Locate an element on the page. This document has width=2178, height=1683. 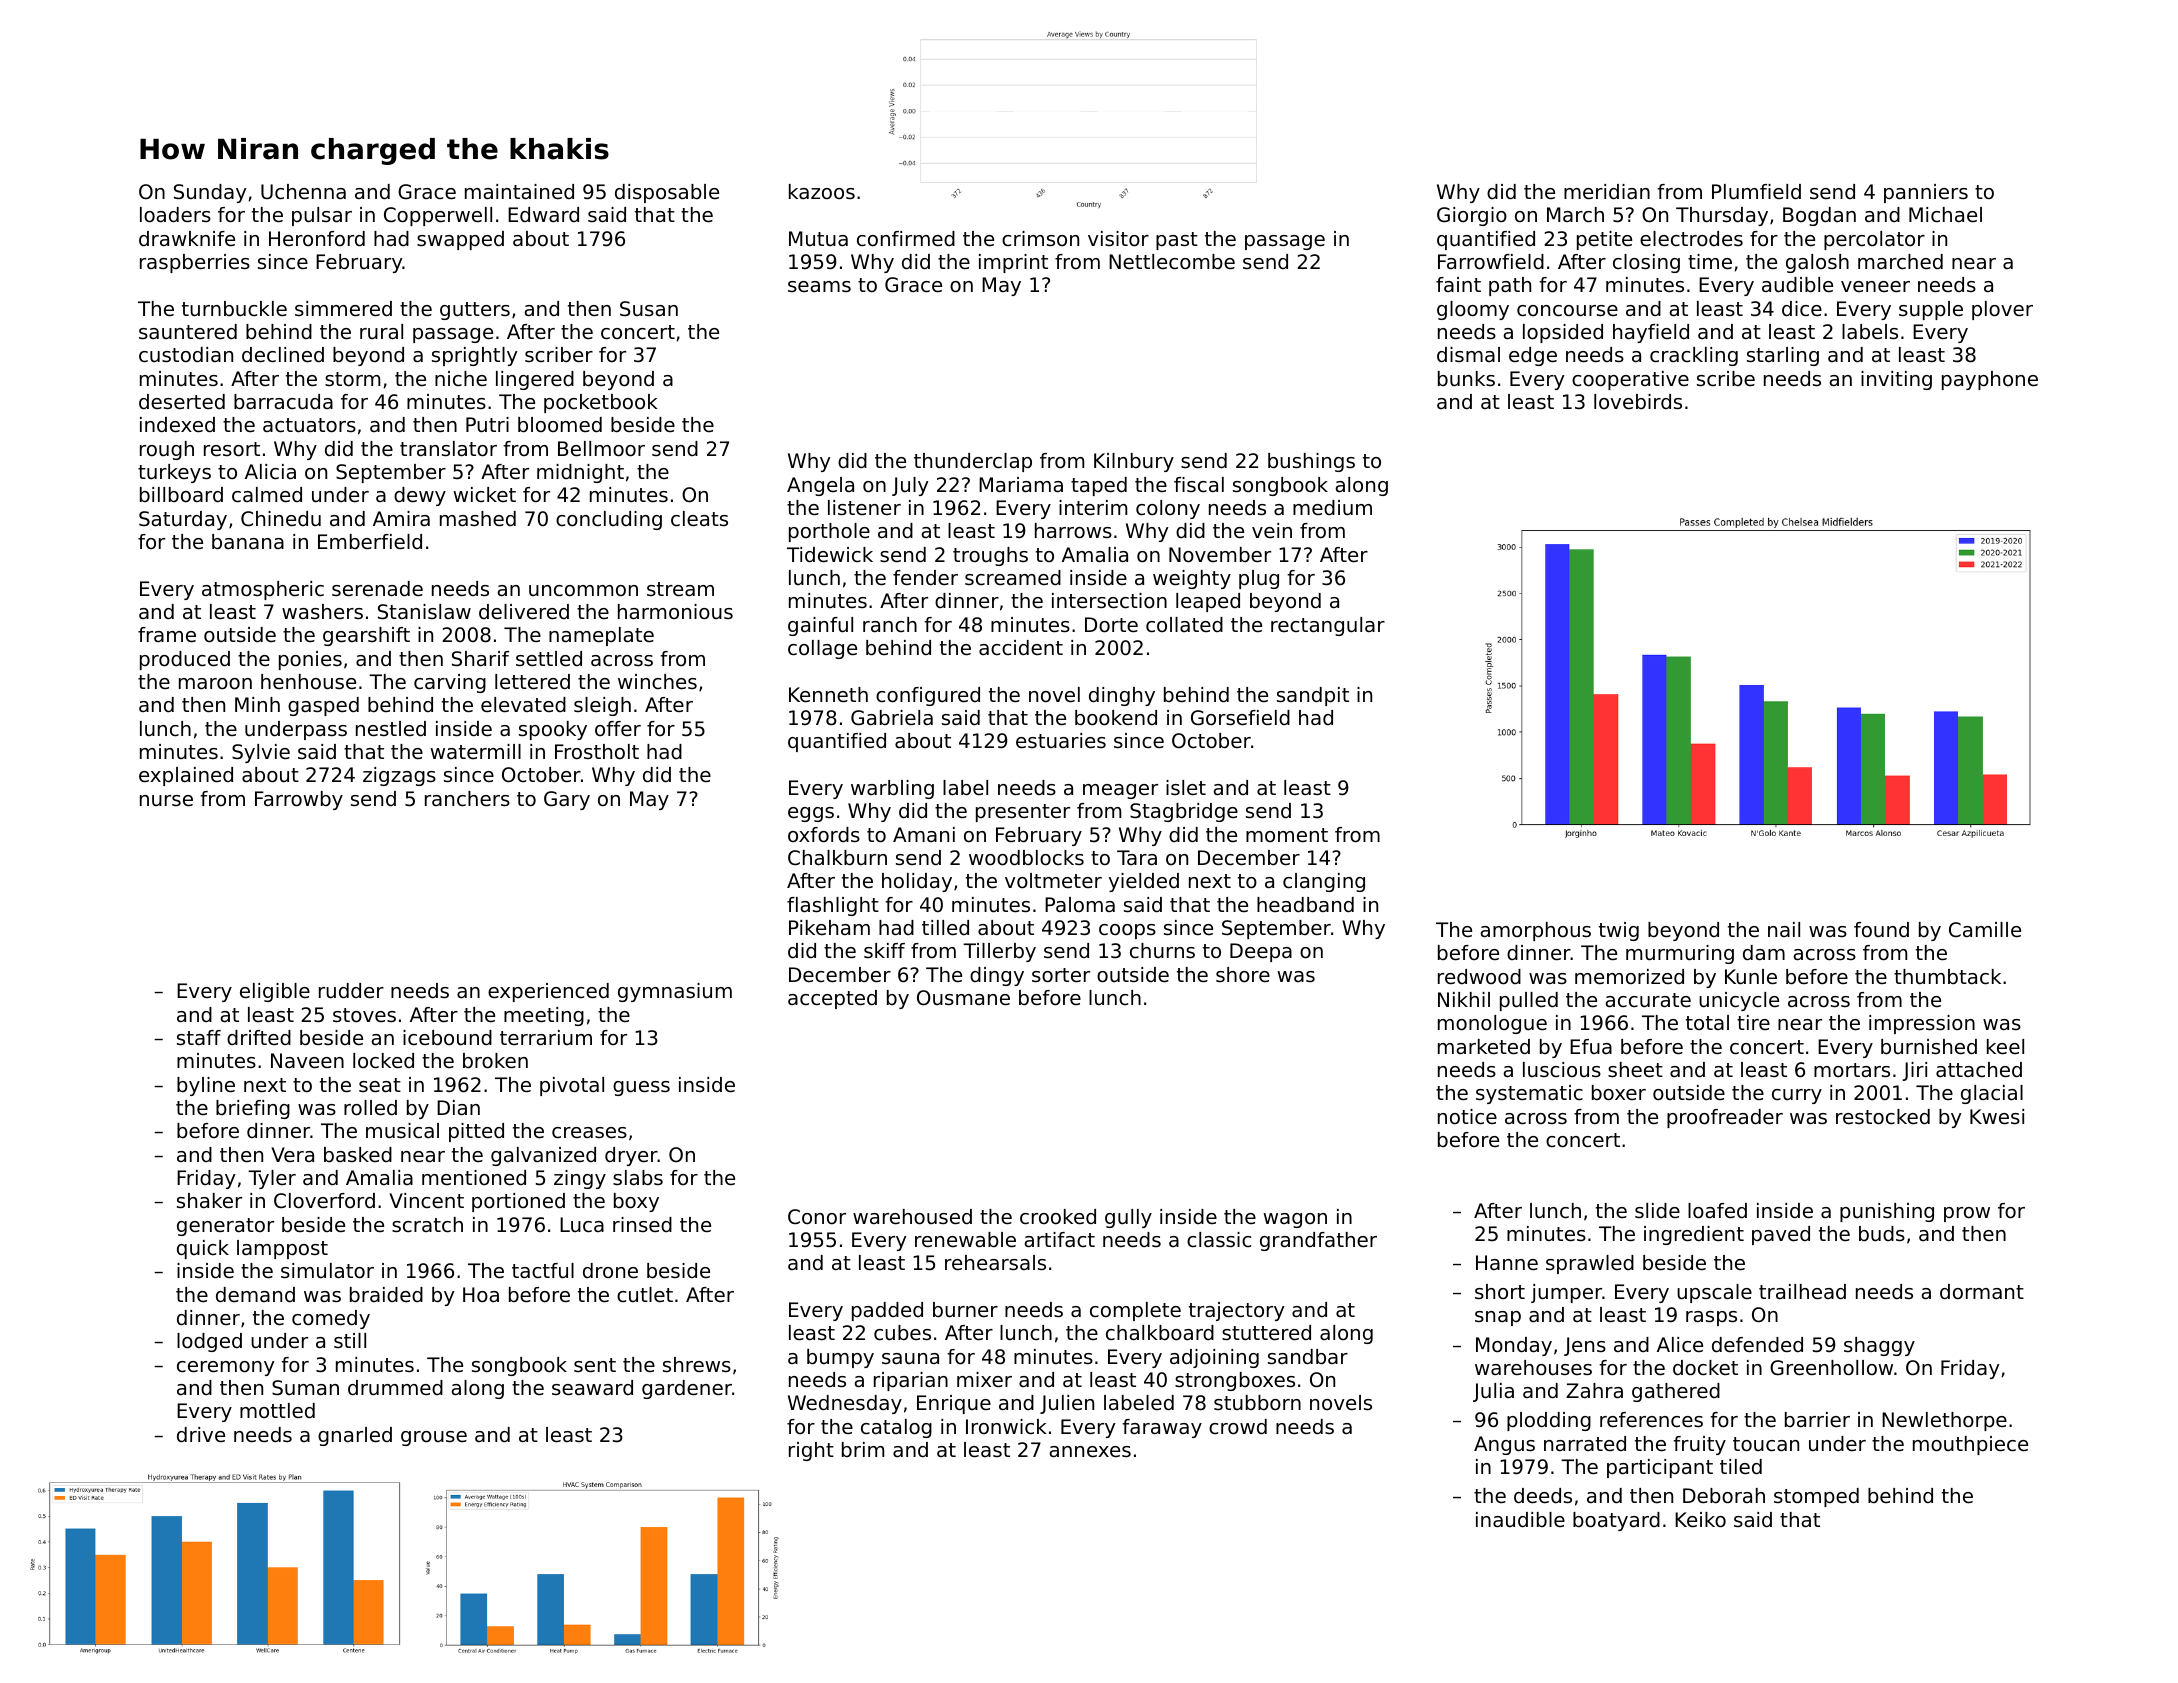
shore is located at coordinates (1243, 975).
